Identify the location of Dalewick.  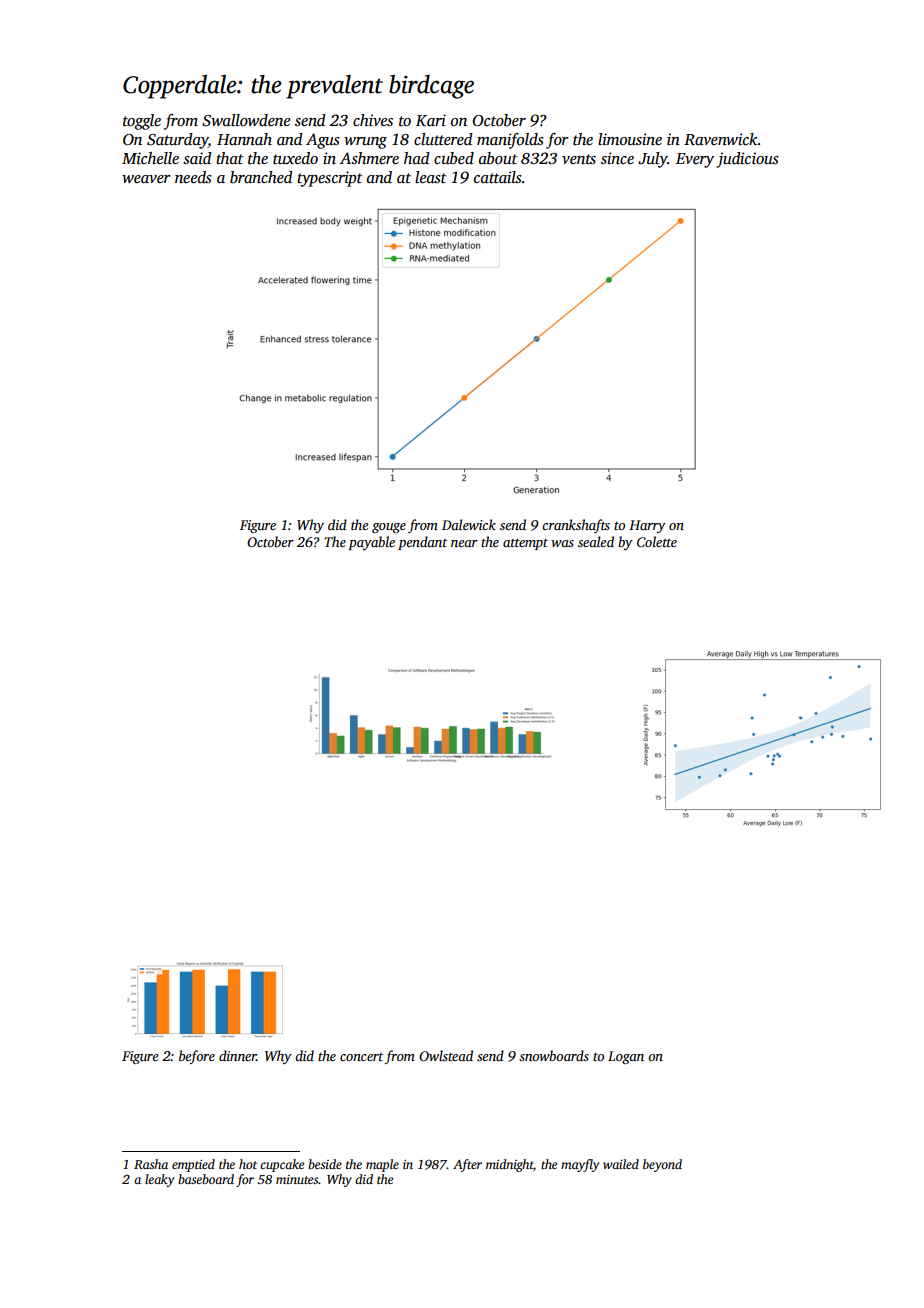
(469, 524).
